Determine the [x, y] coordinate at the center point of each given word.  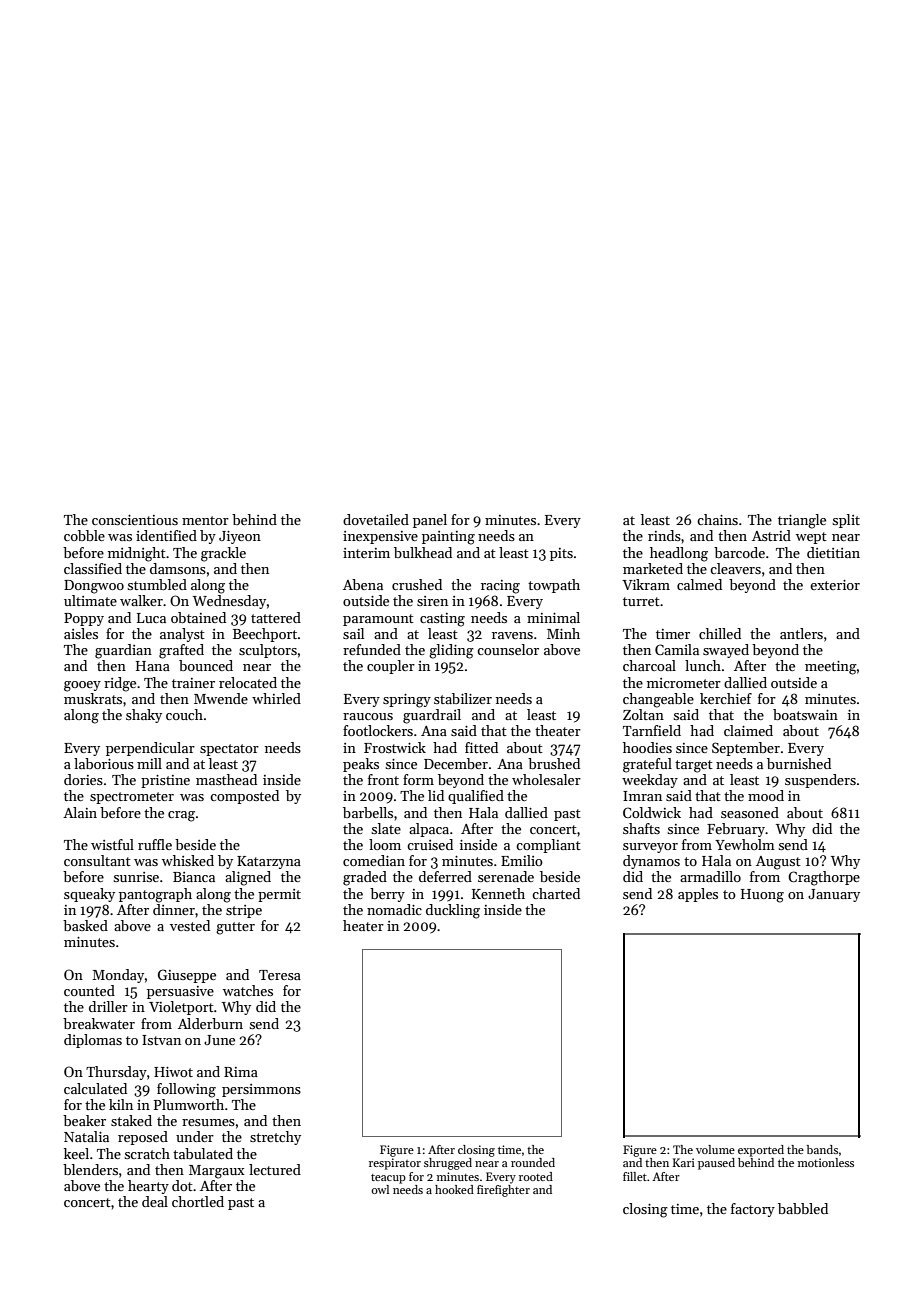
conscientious [135, 520]
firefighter [503, 1191]
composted [244, 797]
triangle [802, 521]
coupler [391, 667]
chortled [198, 1201]
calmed [699, 584]
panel [430, 521]
